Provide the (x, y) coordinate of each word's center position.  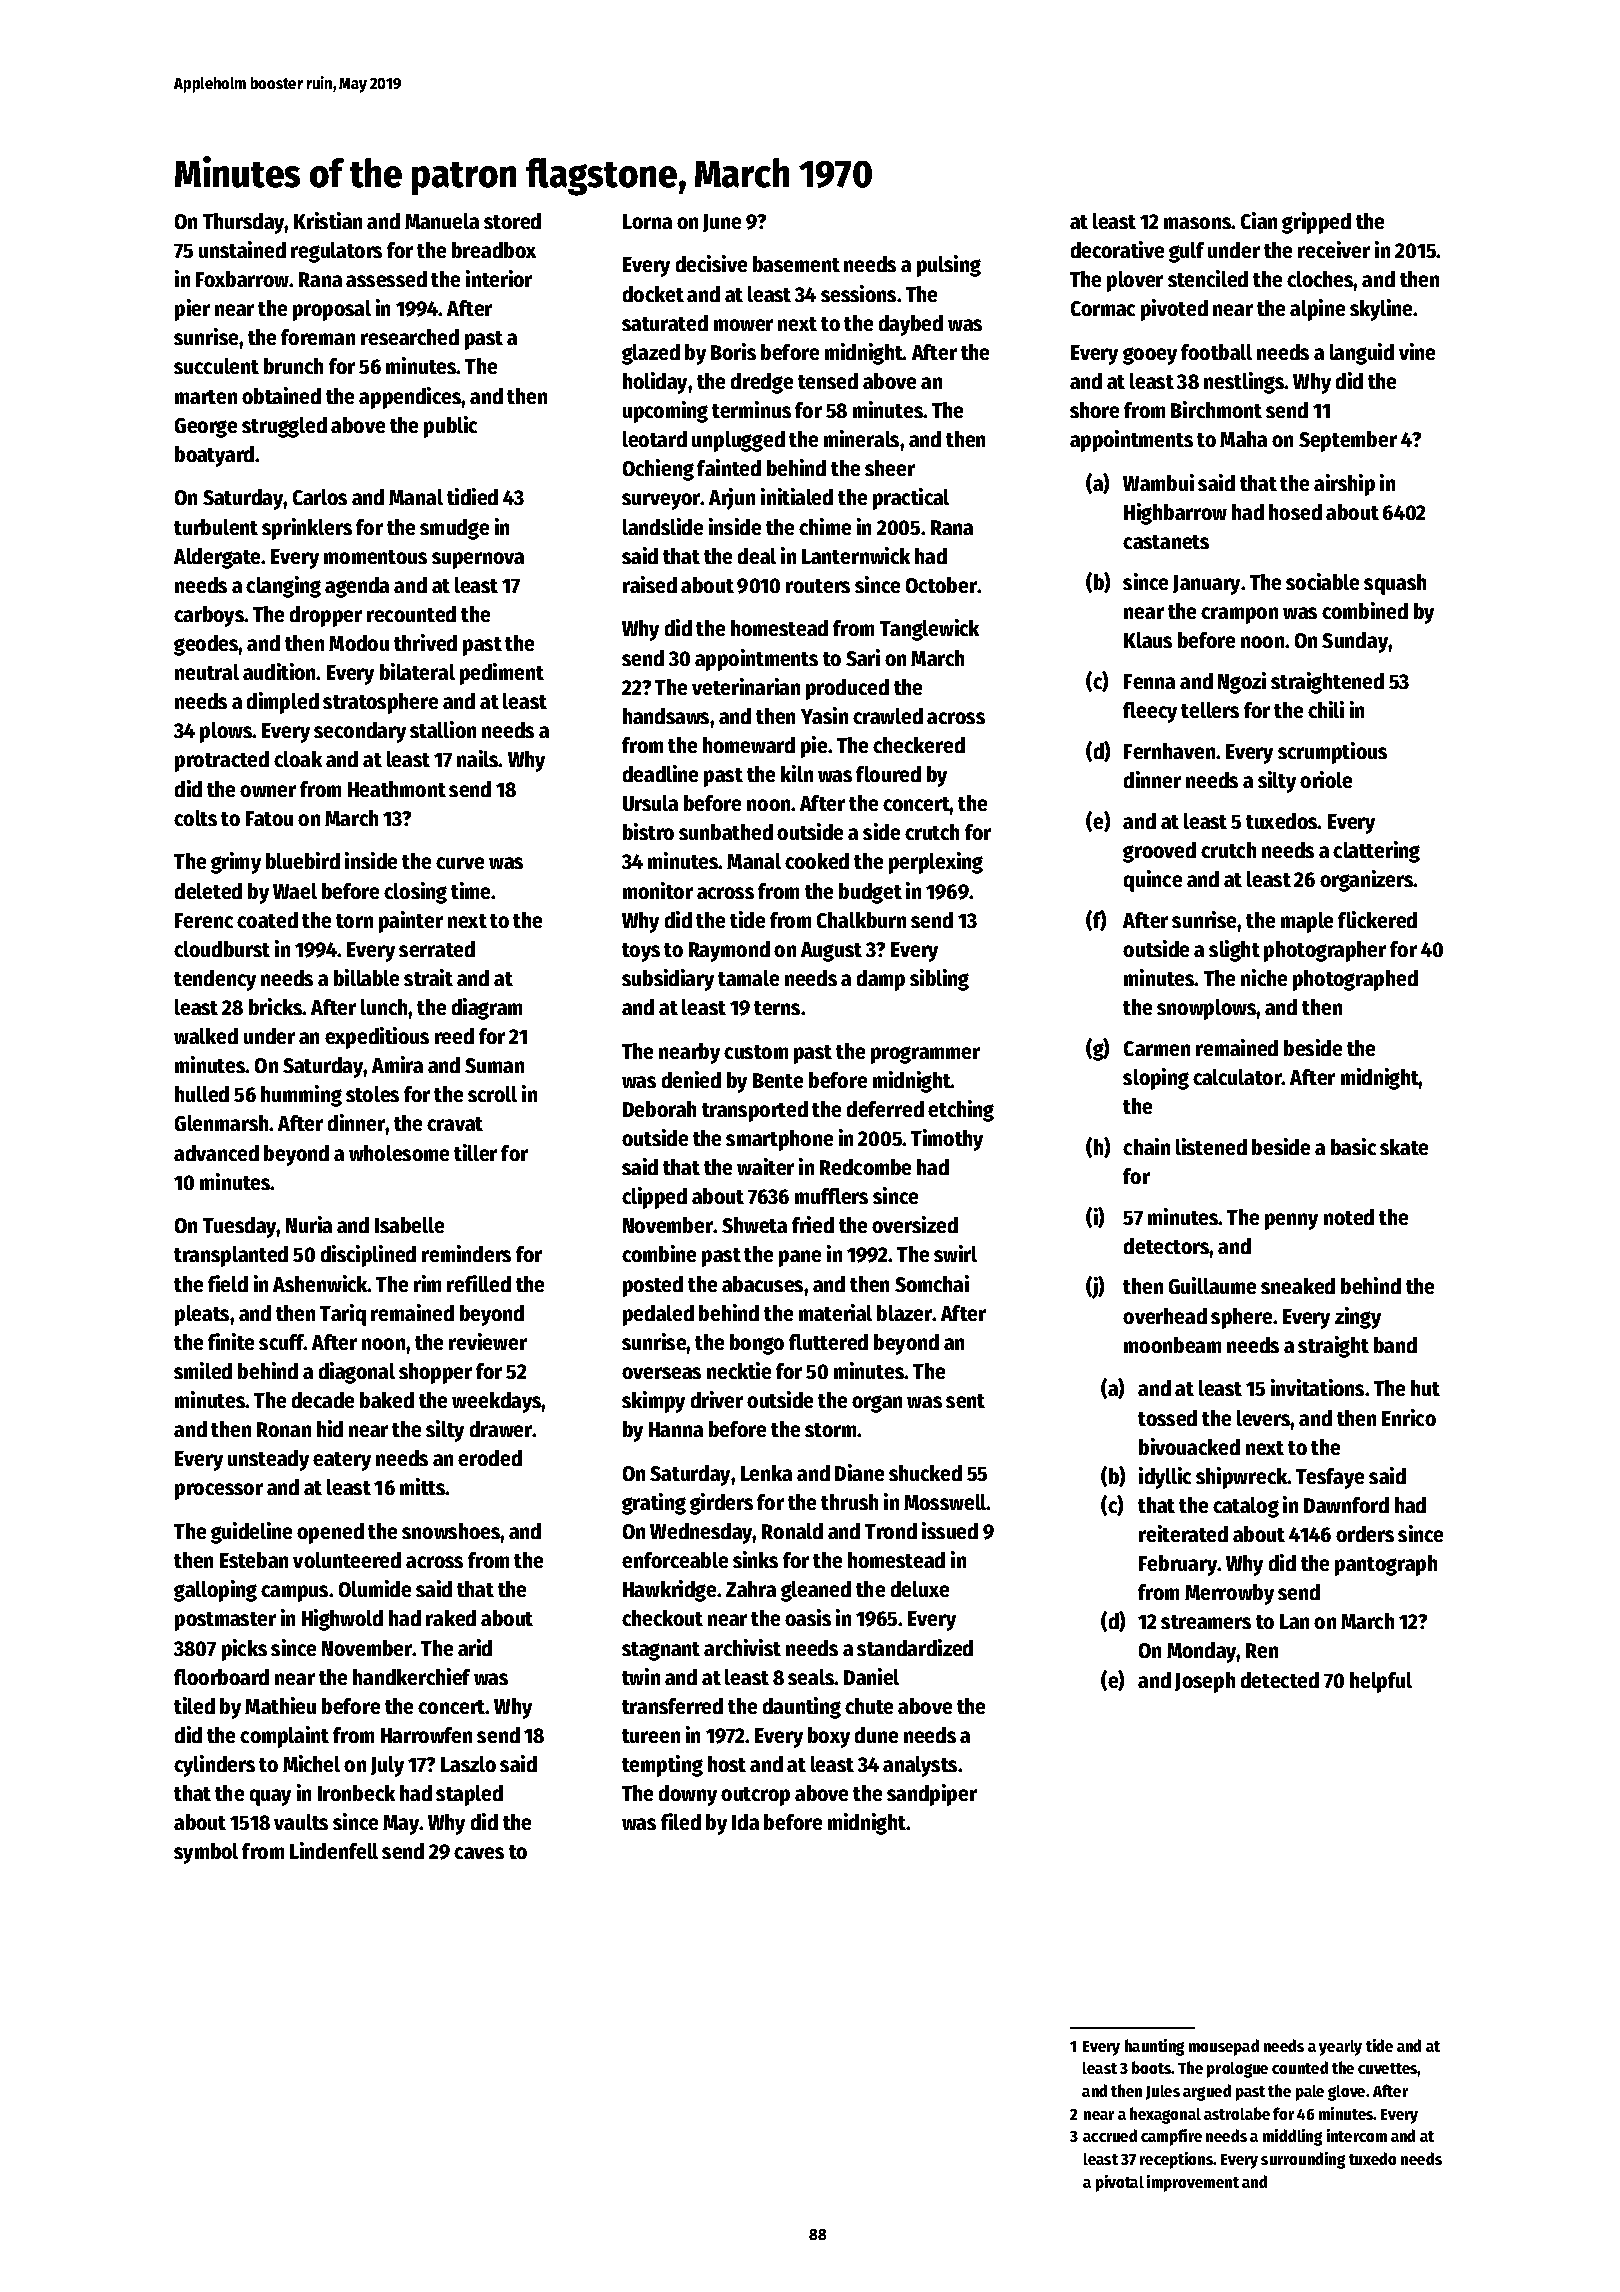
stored (512, 221)
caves (479, 1853)
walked (206, 1036)
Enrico (1409, 1417)
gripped (1316, 223)
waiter (765, 1166)
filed (681, 1821)
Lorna (647, 221)
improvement (1193, 2183)
